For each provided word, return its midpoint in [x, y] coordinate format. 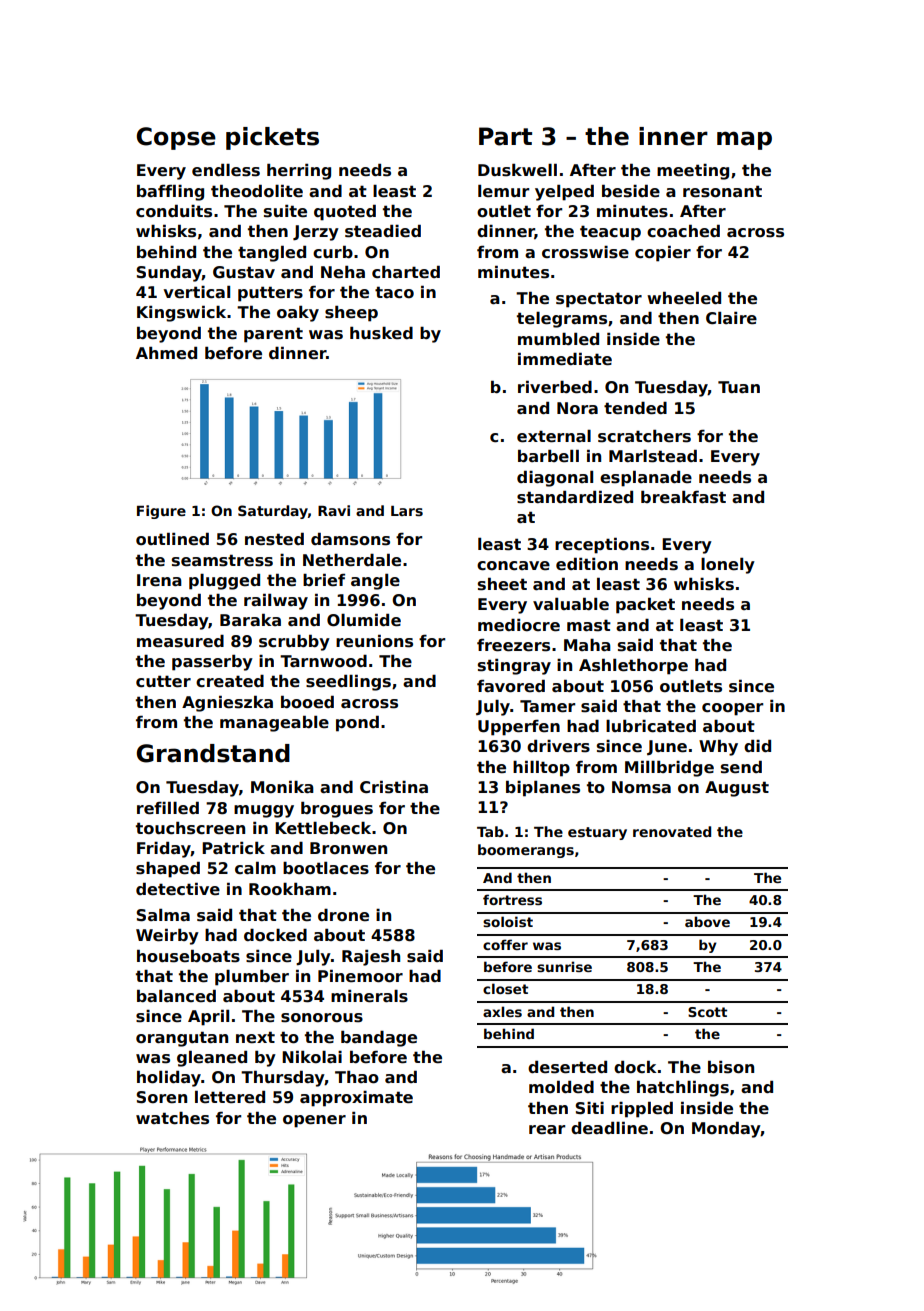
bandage [379, 1038]
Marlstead [653, 456]
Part [505, 136]
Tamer [547, 706]
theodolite [257, 191]
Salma [163, 915]
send [741, 767]
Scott [707, 1012]
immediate [565, 359]
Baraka [250, 619]
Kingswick [181, 313]
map [744, 140]
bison [731, 1067]
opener [314, 1121]
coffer [505, 944]
